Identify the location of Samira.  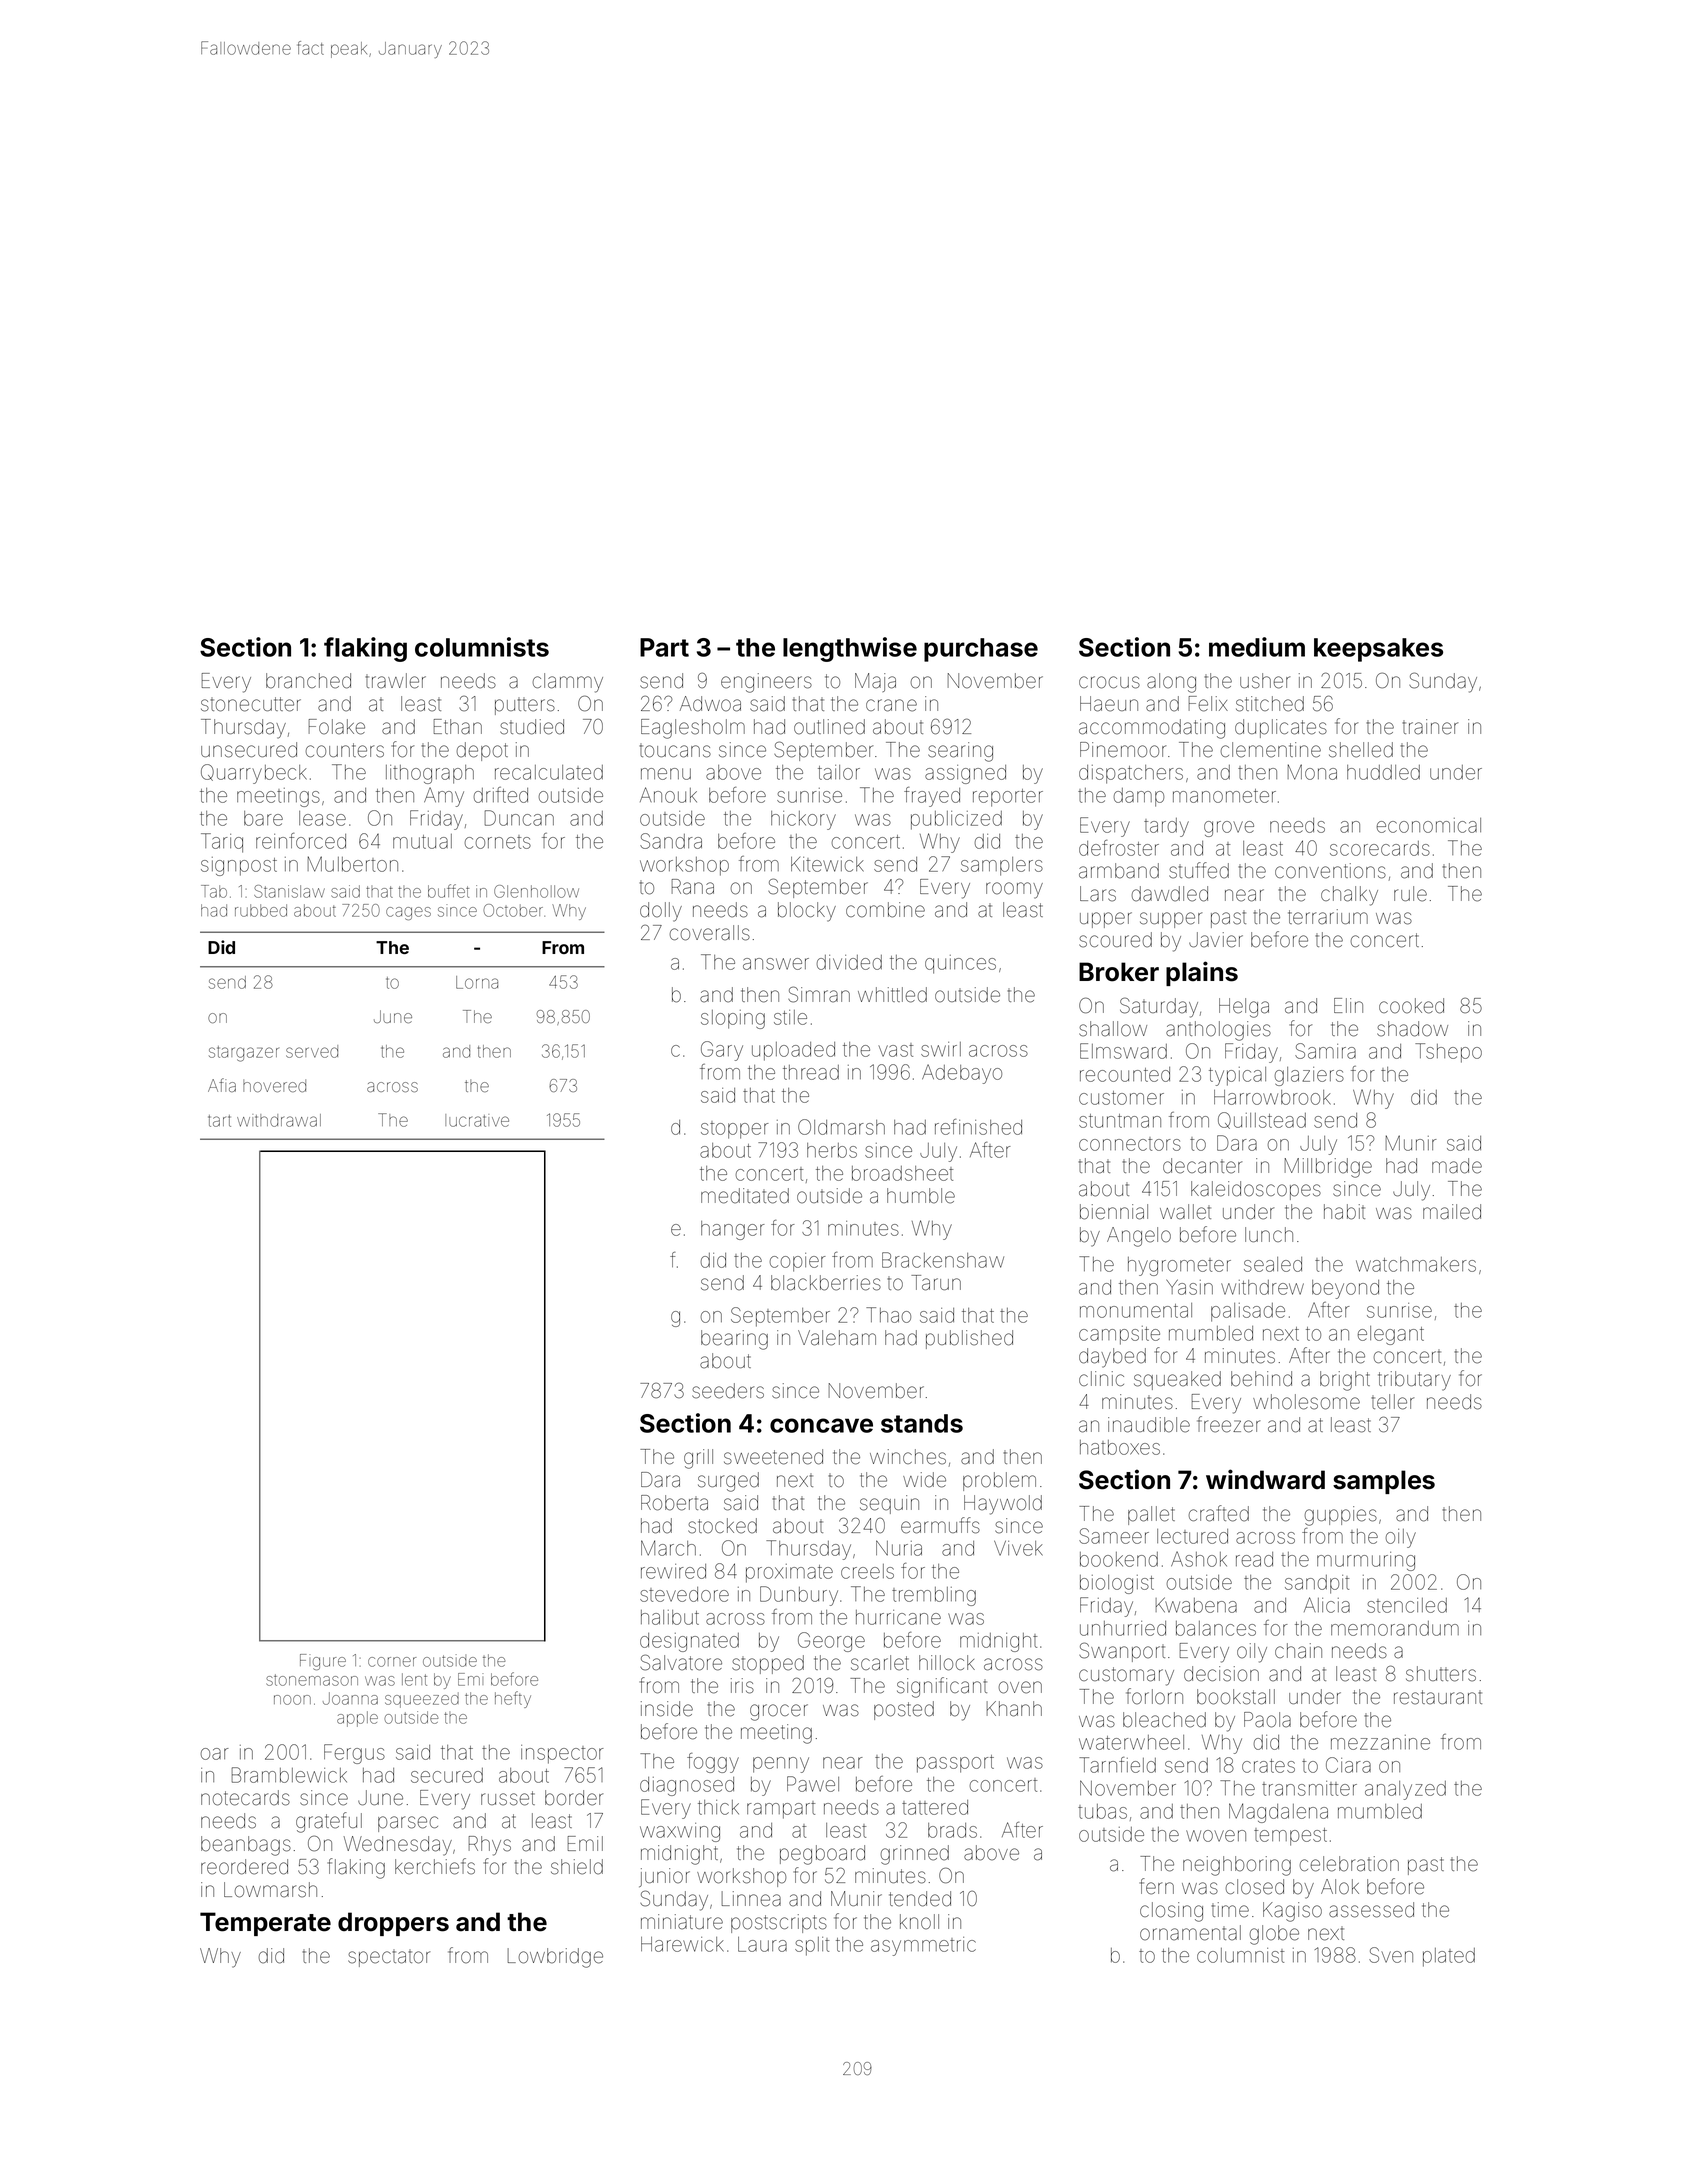
(1325, 1051).
